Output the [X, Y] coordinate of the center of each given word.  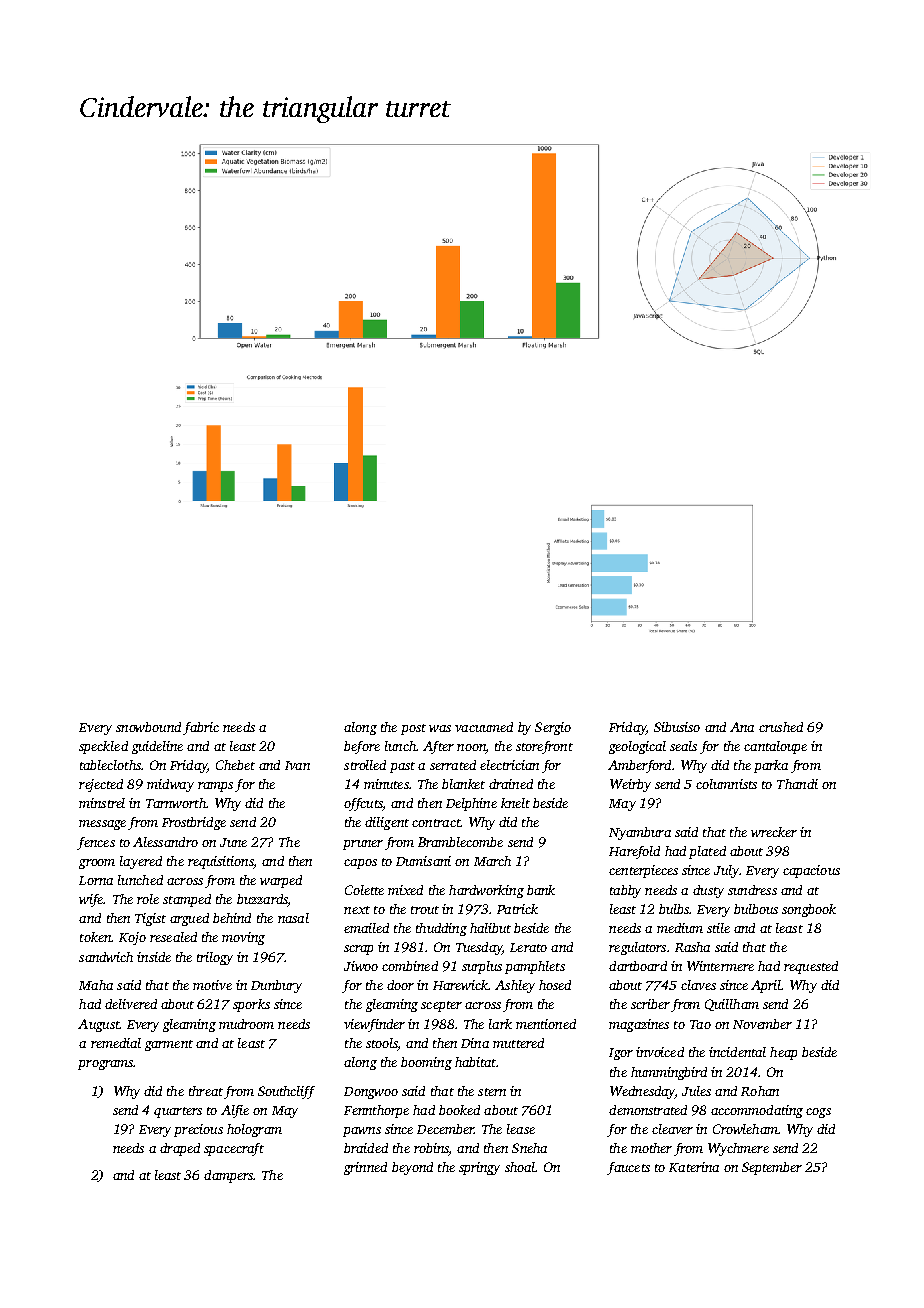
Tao [700, 1024]
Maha [96, 985]
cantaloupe [775, 747]
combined [410, 966]
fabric [201, 728]
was [440, 728]
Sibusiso [677, 727]
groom [97, 864]
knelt [515, 803]
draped [180, 1149]
